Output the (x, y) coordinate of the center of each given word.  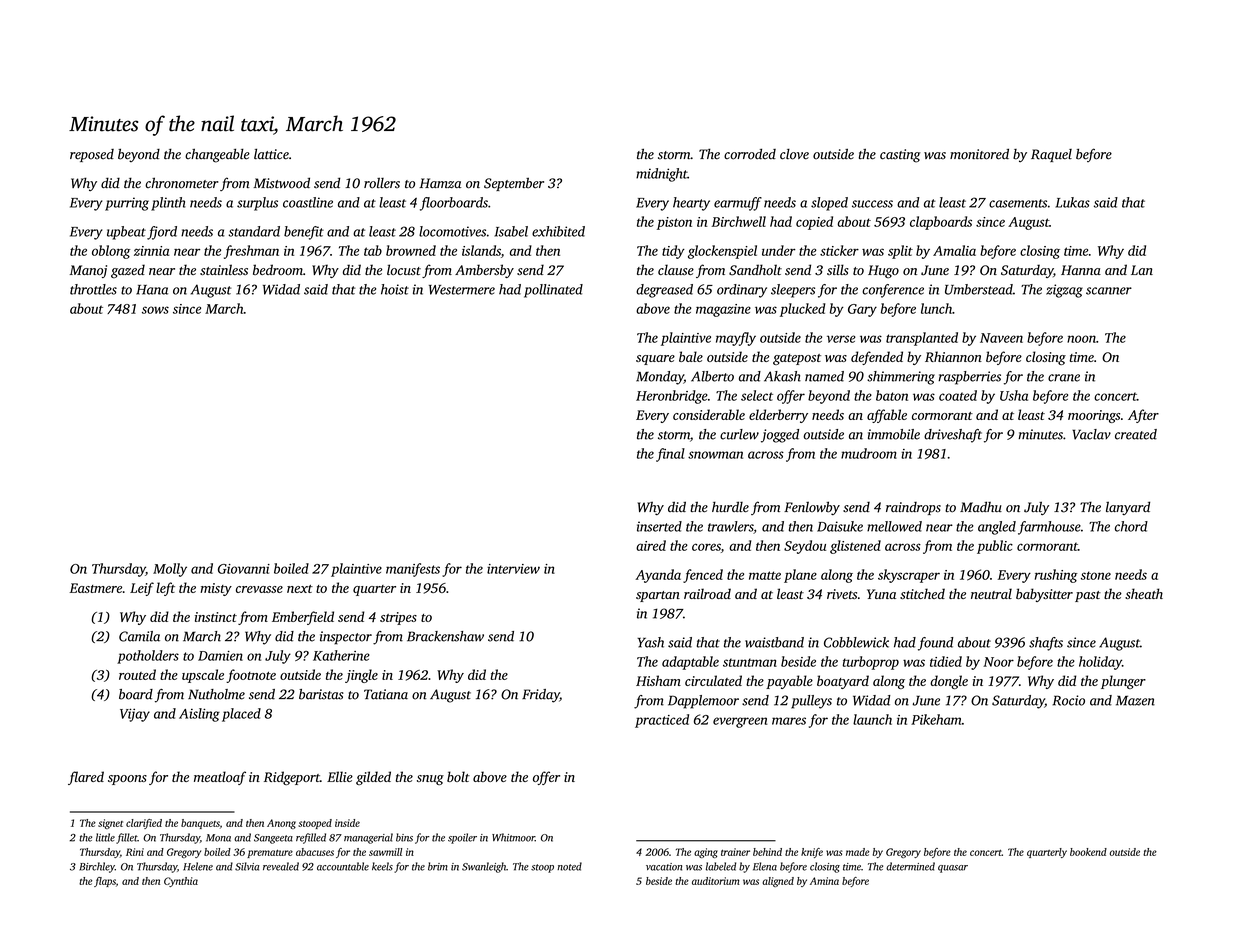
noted (569, 866)
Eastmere (95, 588)
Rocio (1068, 700)
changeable (217, 156)
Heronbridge (672, 397)
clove (794, 154)
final (670, 455)
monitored (979, 154)
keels (382, 866)
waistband (774, 642)
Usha (1014, 395)
